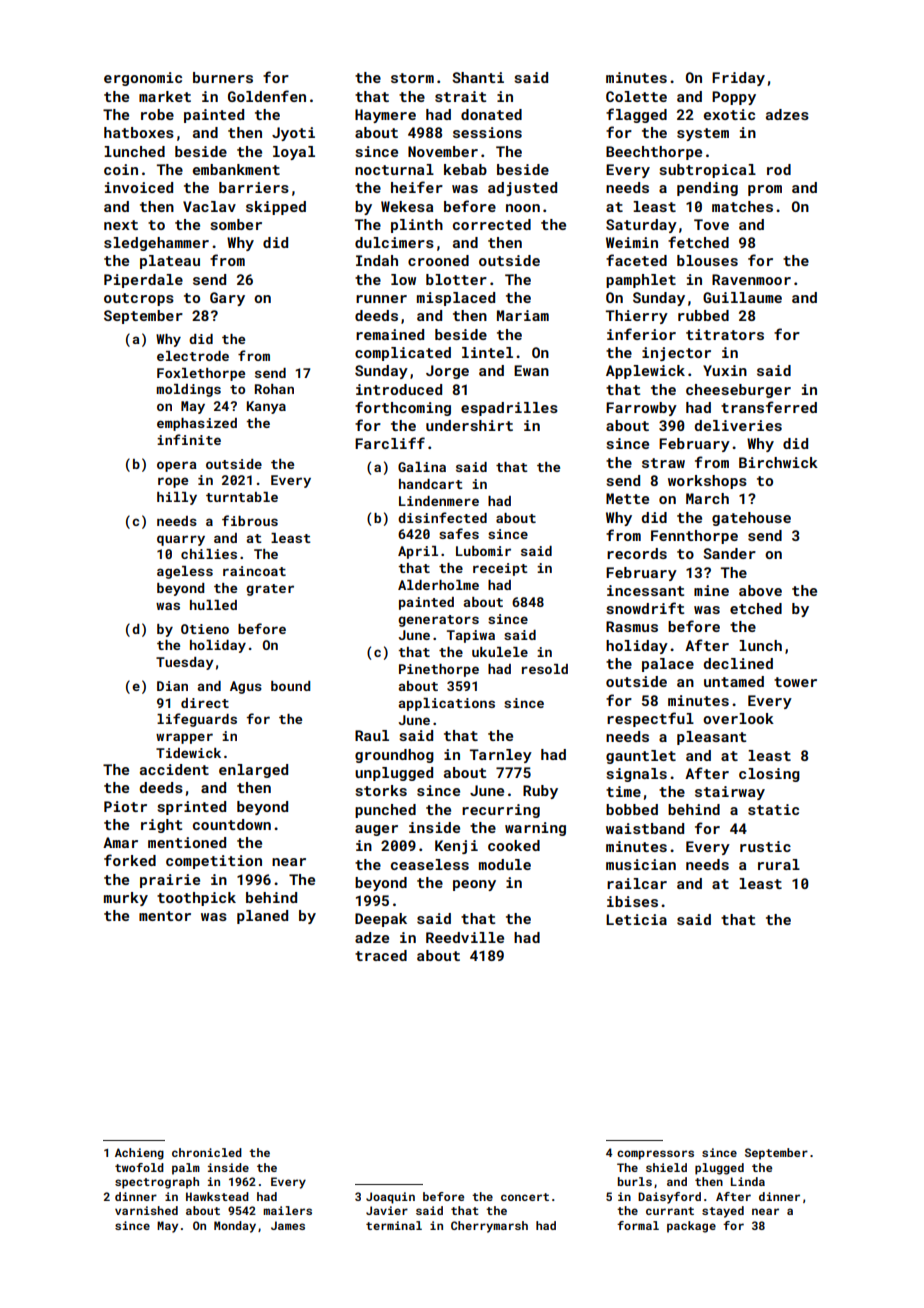 The image size is (924, 1308). I want to click on bound, so click(290, 686).
